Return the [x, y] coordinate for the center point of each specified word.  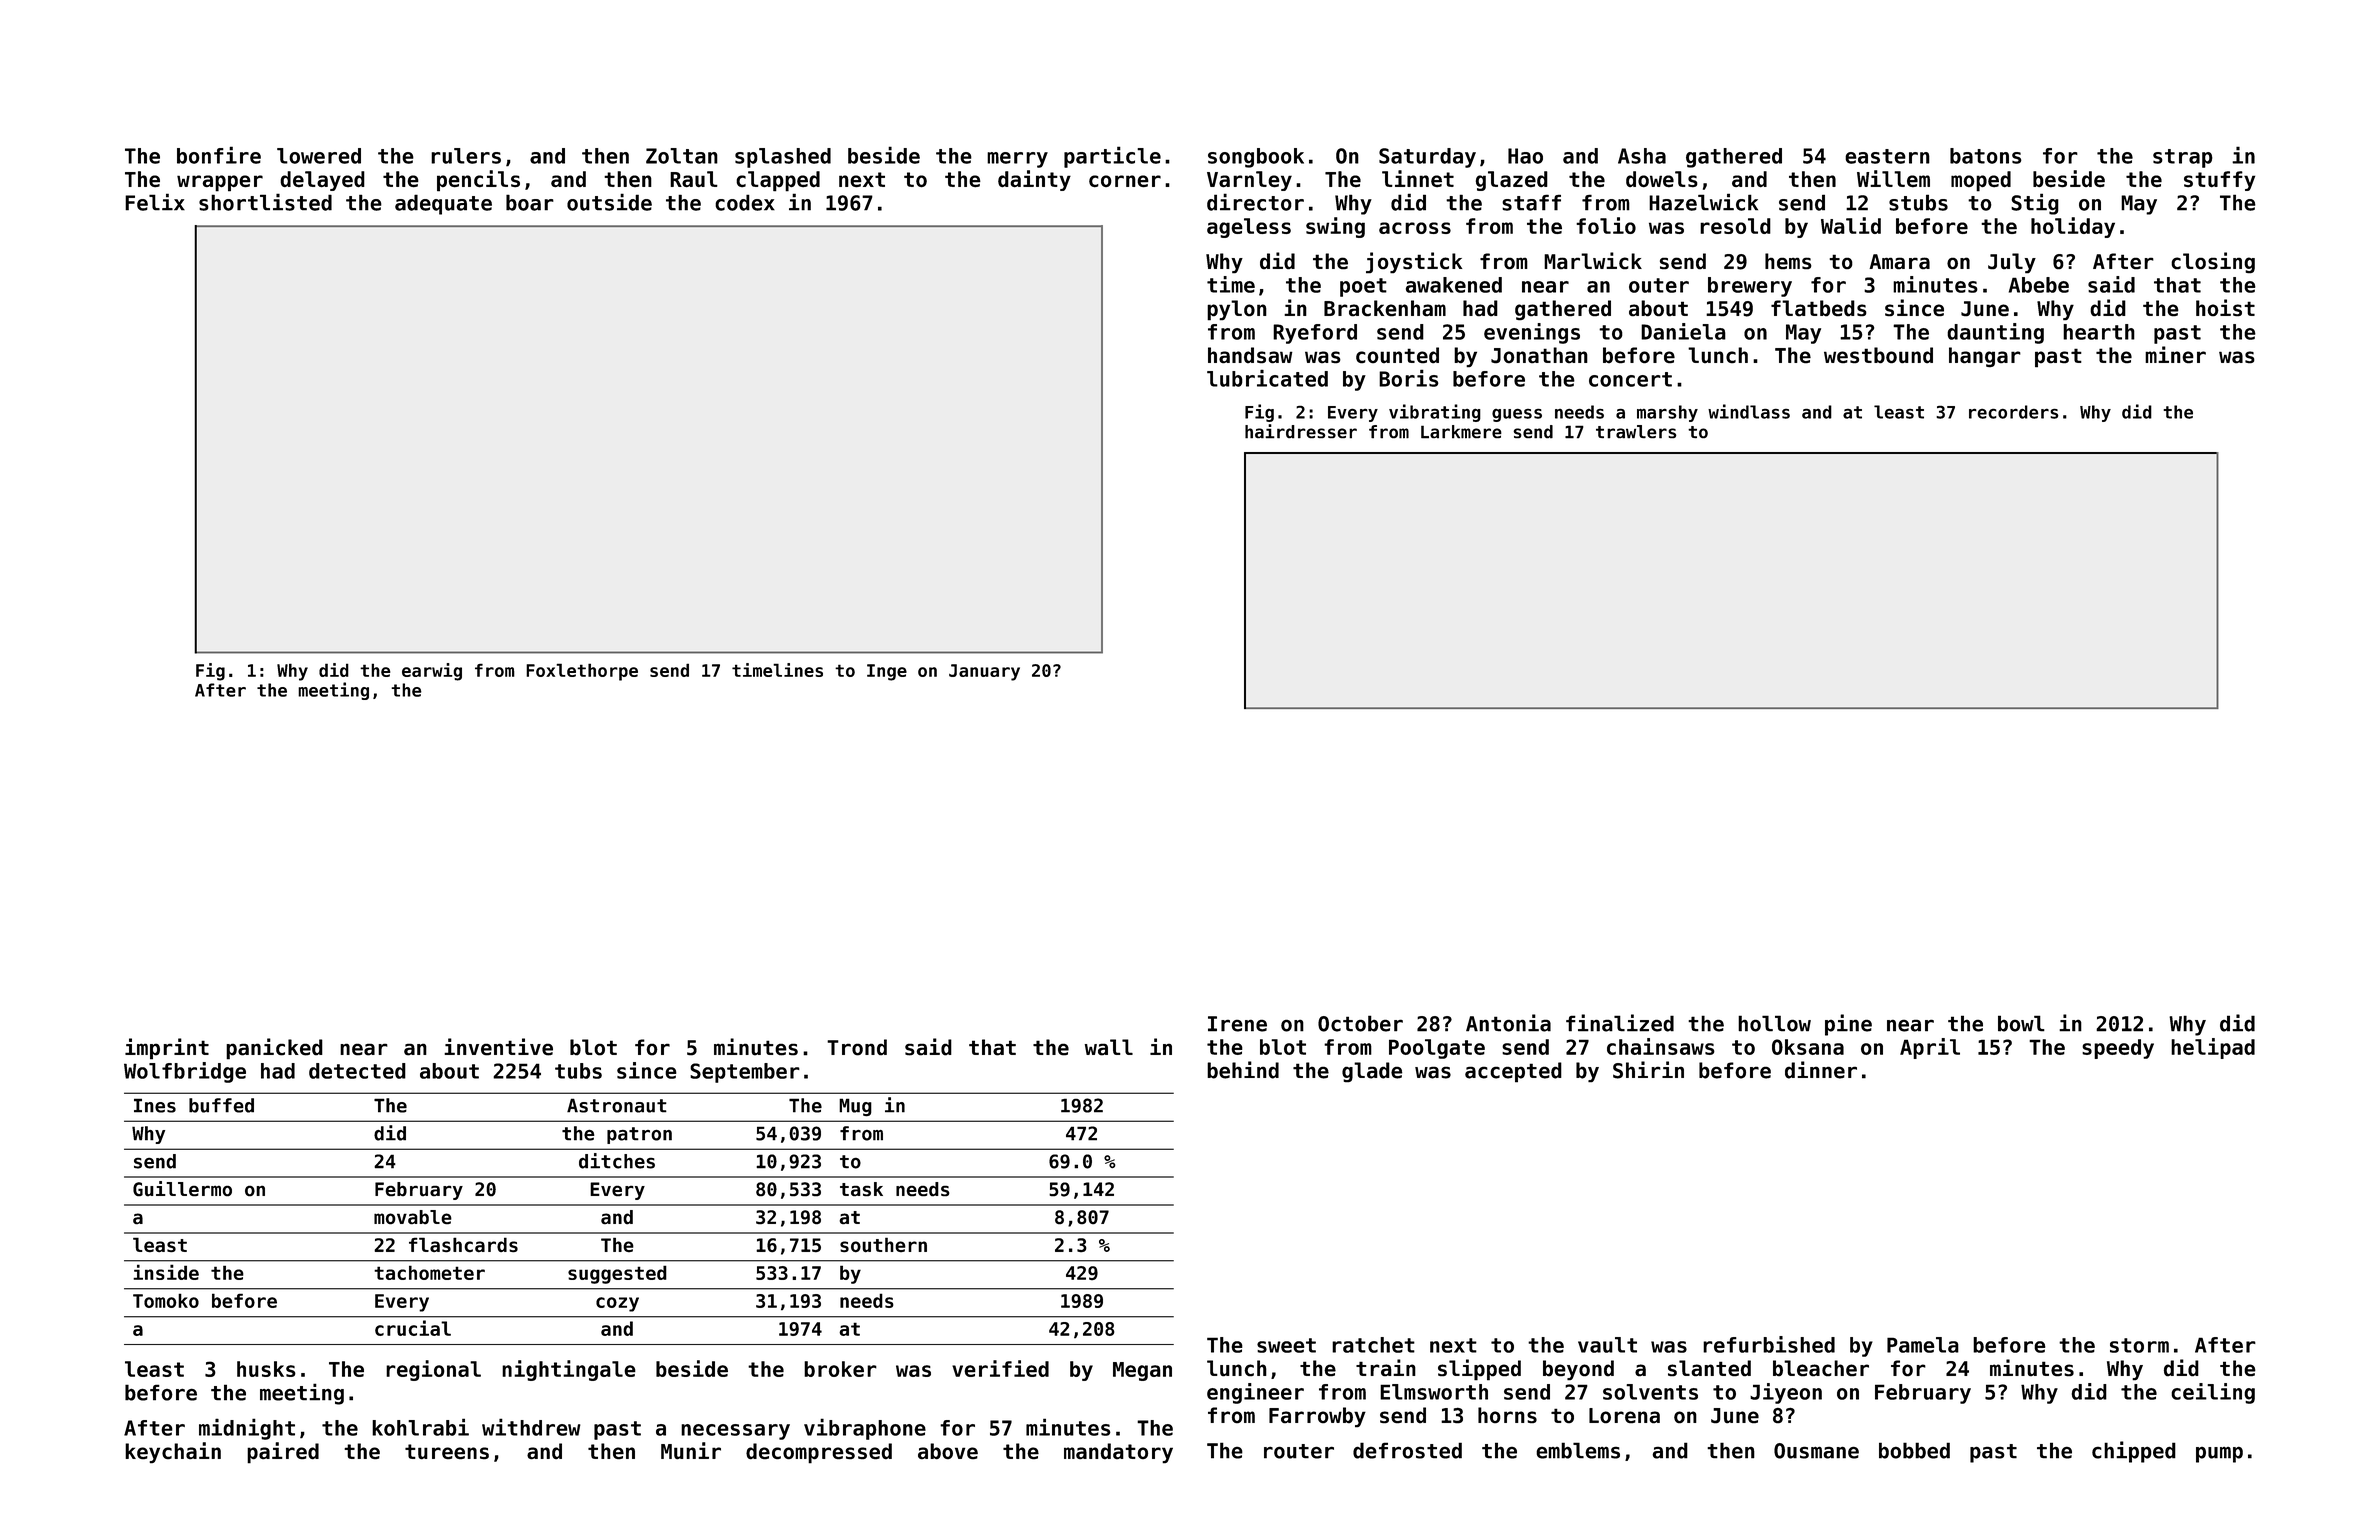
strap [2183, 158]
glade [1372, 1072]
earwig [432, 672]
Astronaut [617, 1105]
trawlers [1636, 432]
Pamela [1923, 1345]
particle [1112, 157]
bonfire [219, 155]
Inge [887, 672]
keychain [173, 1453]
